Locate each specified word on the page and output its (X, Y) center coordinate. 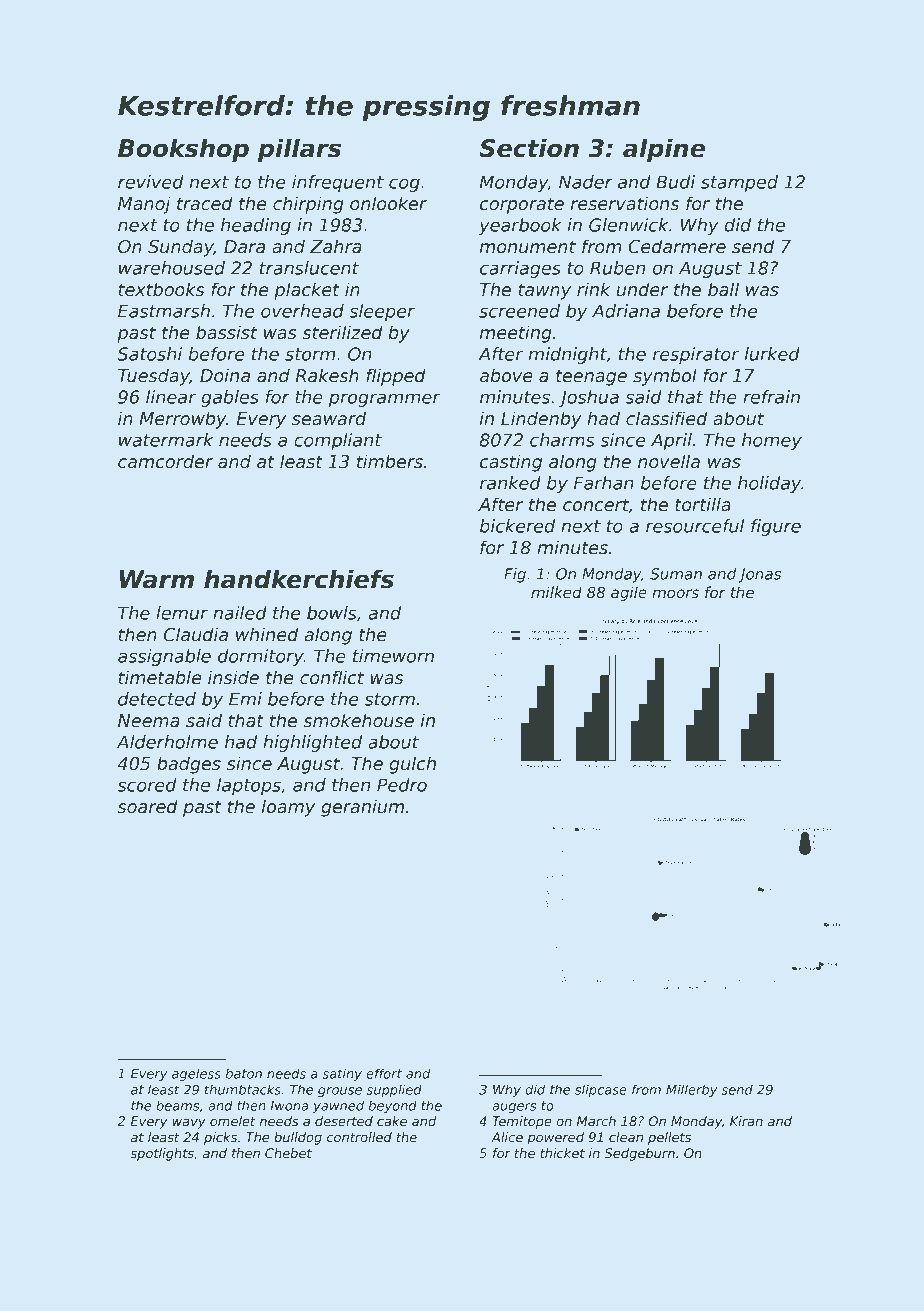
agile (629, 593)
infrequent (338, 183)
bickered (517, 526)
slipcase (601, 1090)
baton (244, 1073)
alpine (664, 150)
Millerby (691, 1090)
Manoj (144, 205)
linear (171, 397)
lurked (772, 354)
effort (384, 1073)
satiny (342, 1074)
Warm (157, 579)
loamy (288, 808)
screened (519, 311)
